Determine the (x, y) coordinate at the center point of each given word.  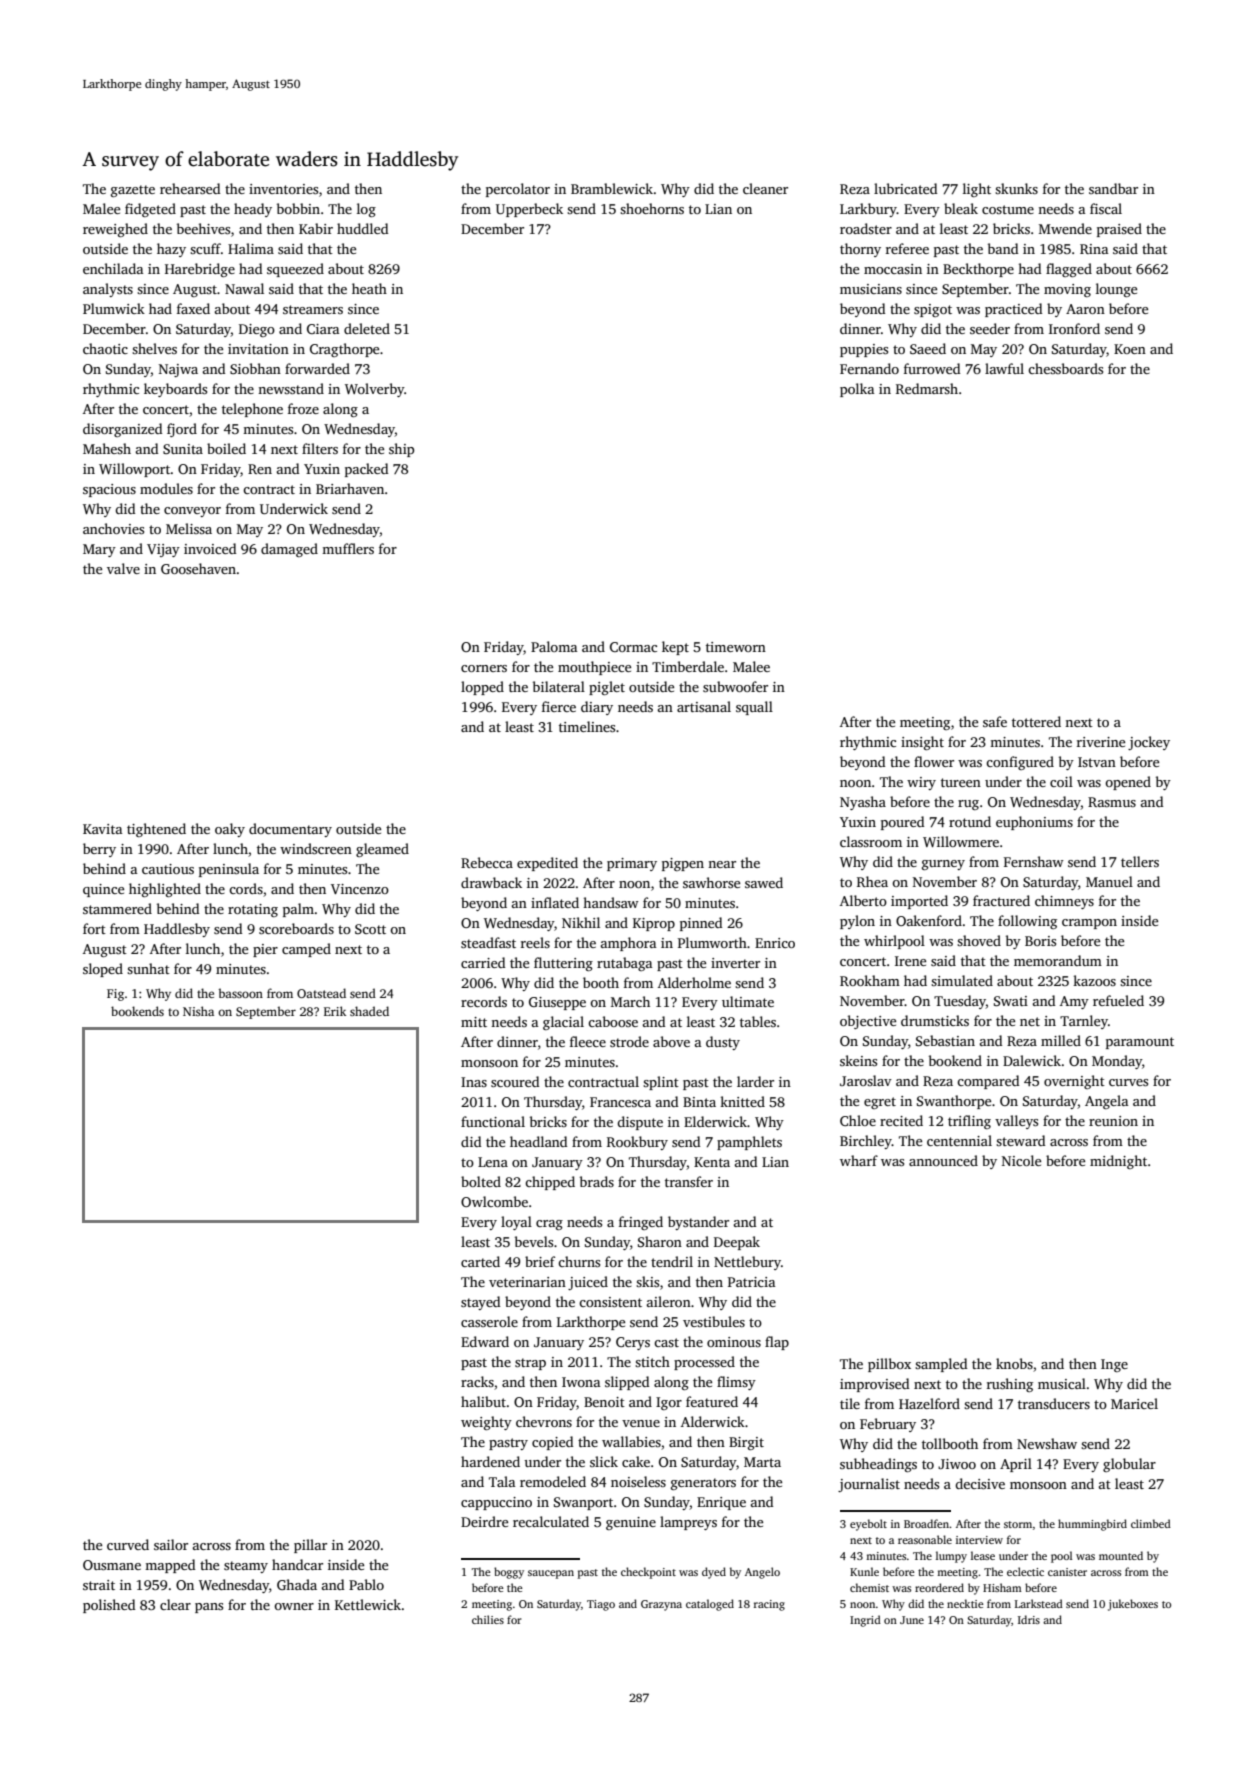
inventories (283, 189)
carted (480, 1261)
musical (1062, 1383)
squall (754, 708)
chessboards (1065, 368)
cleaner (765, 188)
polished (109, 1606)
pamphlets (749, 1143)
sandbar (1113, 188)
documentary (290, 830)
